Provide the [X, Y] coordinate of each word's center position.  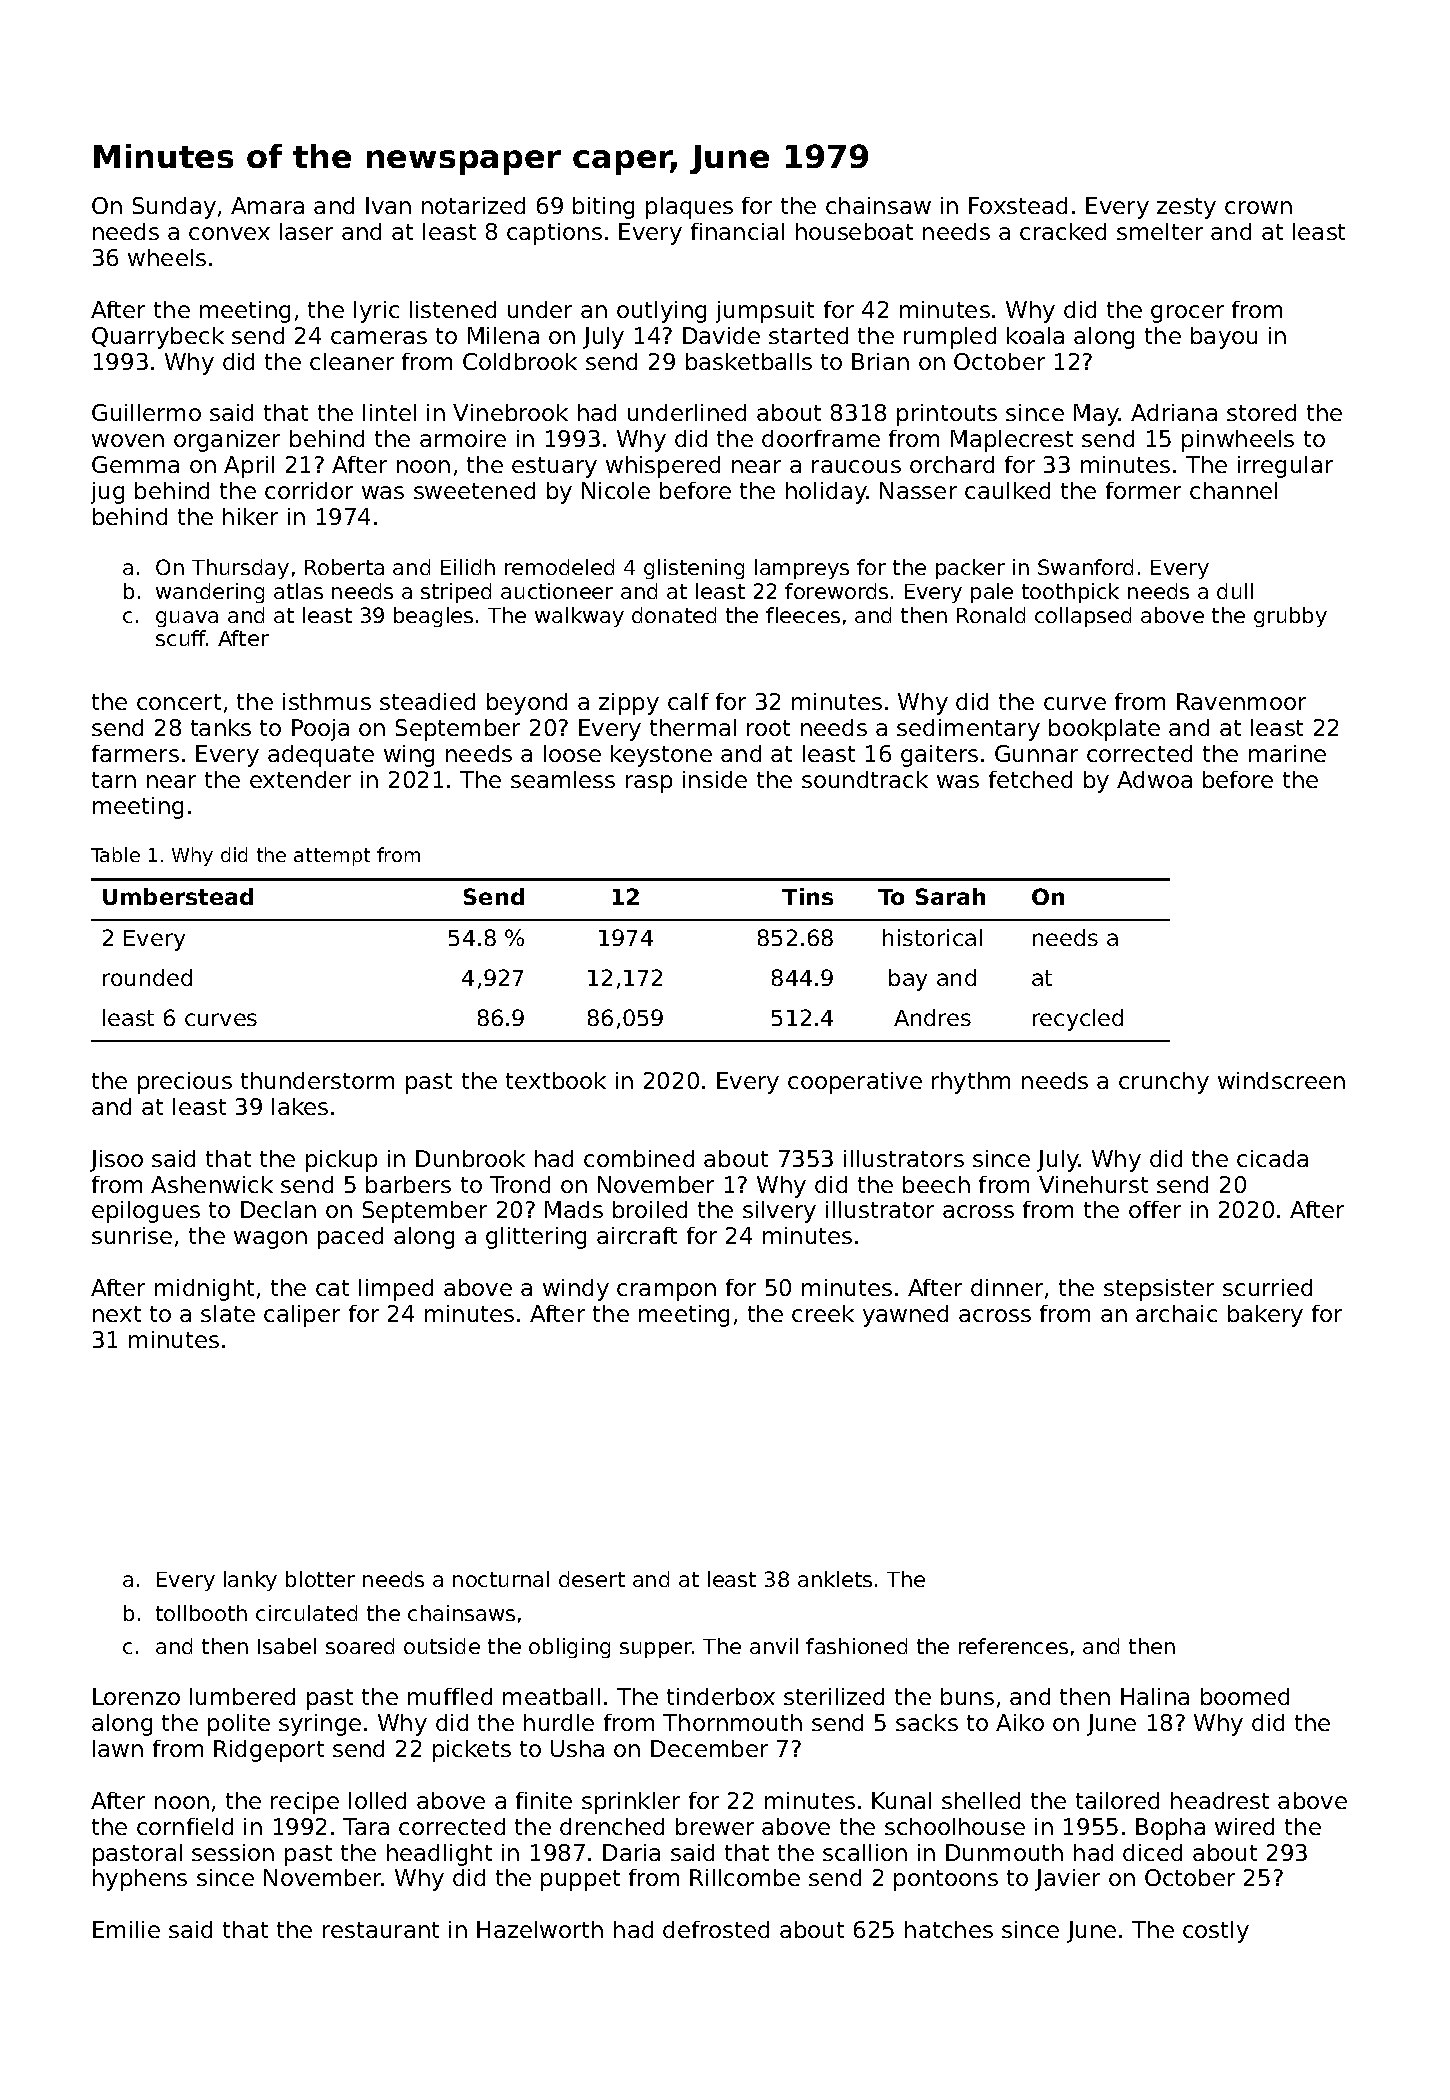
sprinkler [631, 1803]
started [808, 335]
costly [1216, 1932]
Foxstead [1018, 205]
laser [306, 231]
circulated [306, 1613]
